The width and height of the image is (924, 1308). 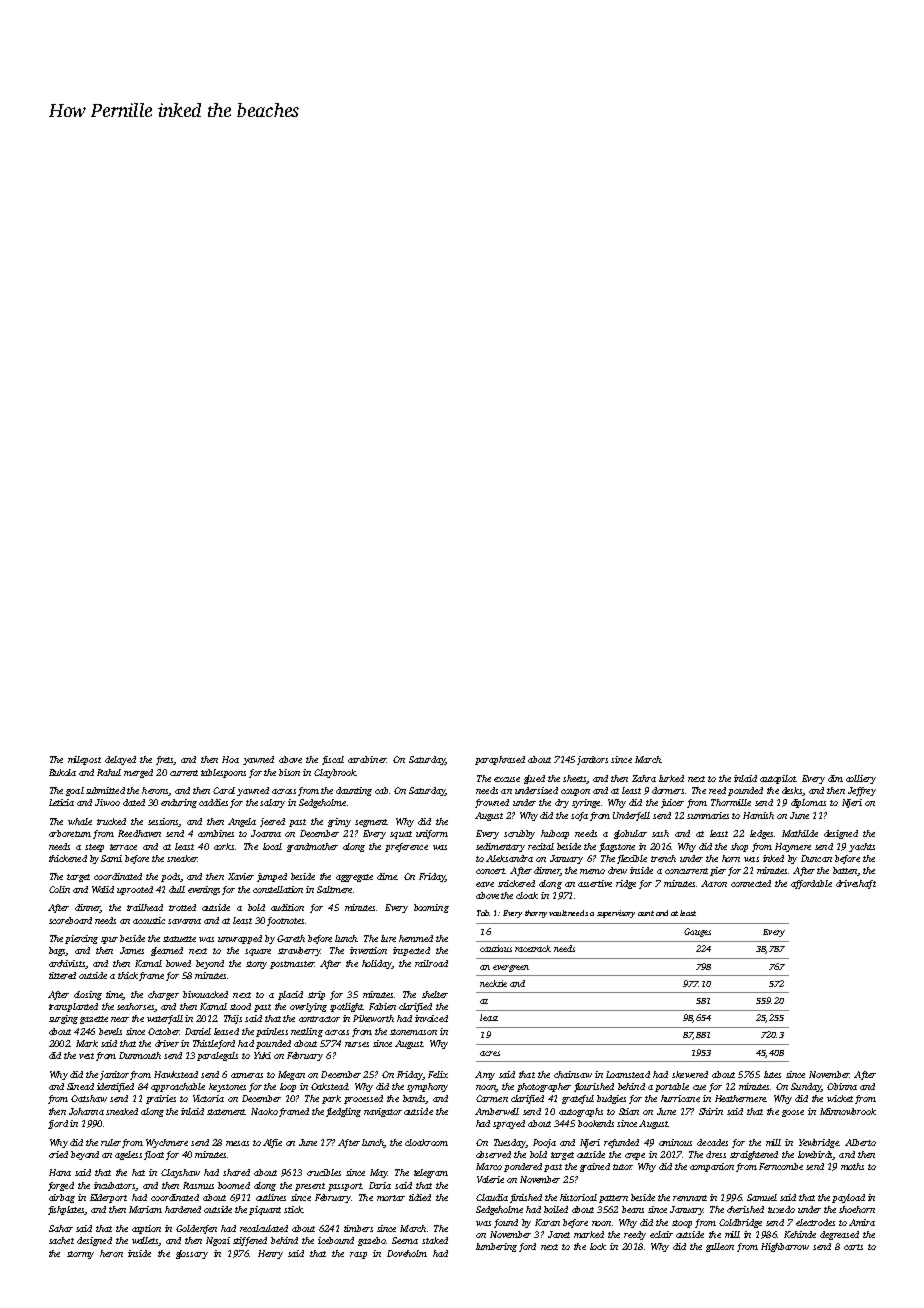 What do you see at coordinates (367, 759) in the image?
I see `carabiner` at bounding box center [367, 759].
